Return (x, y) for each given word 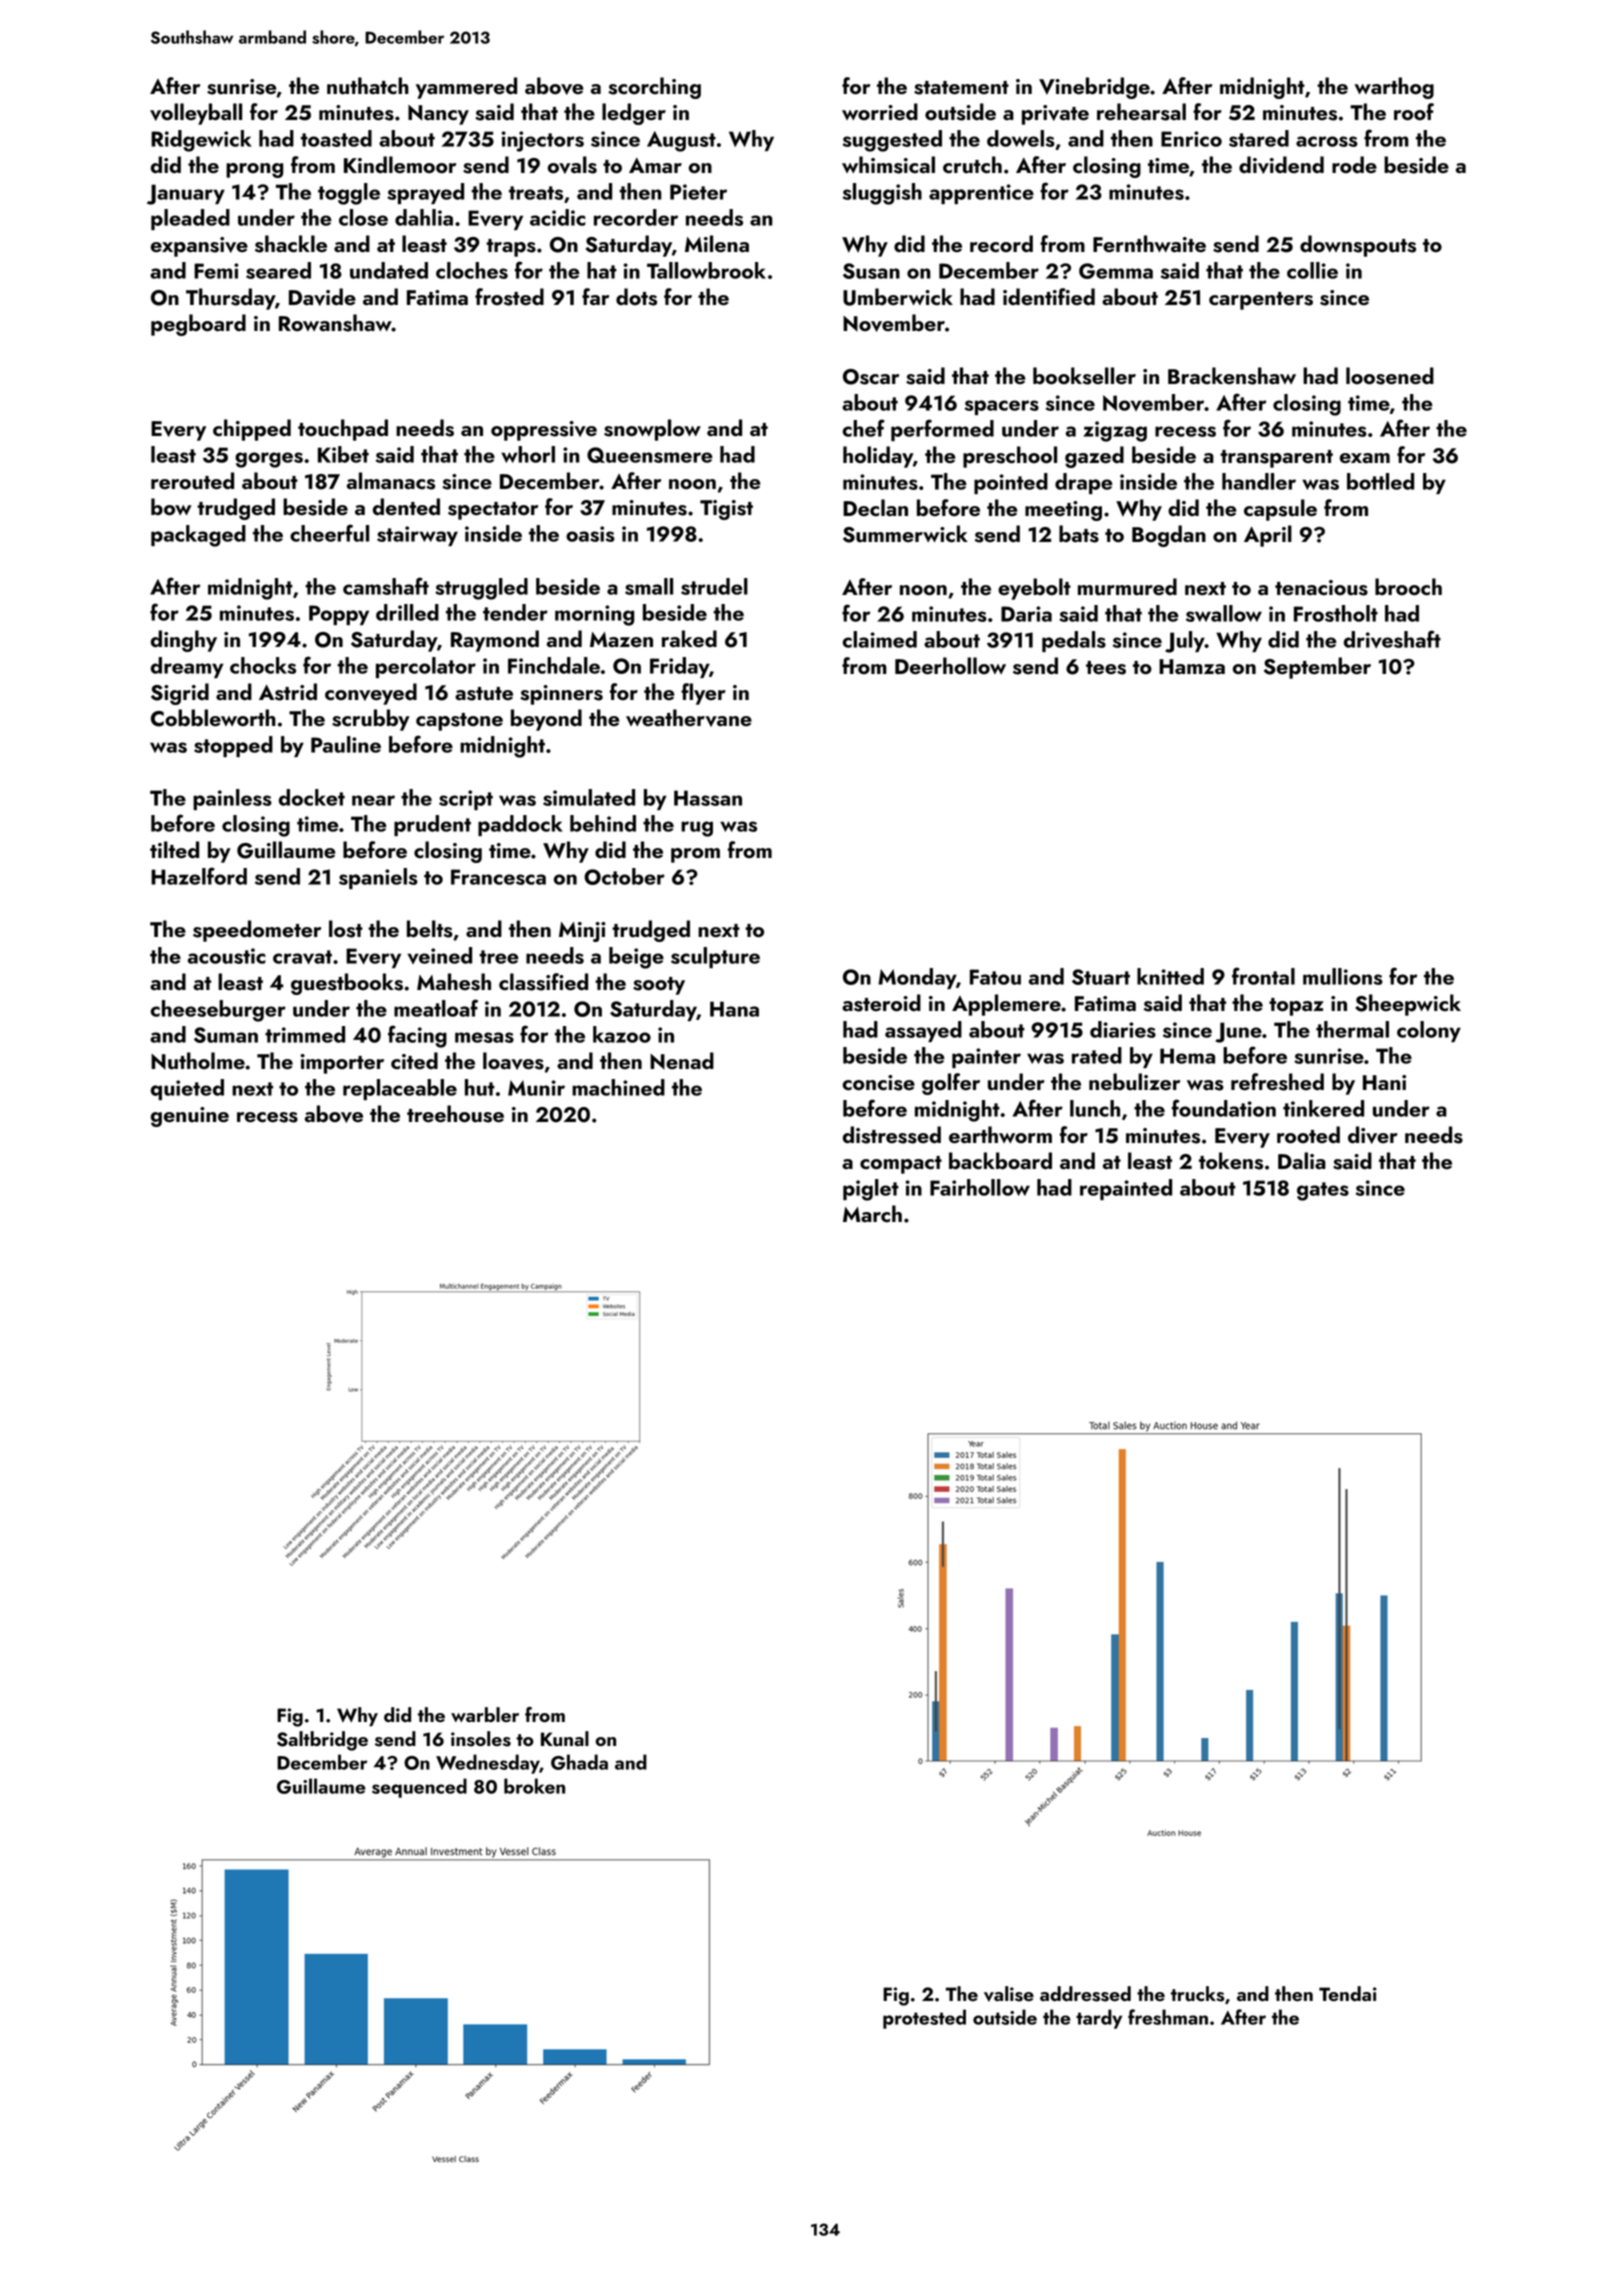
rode (1354, 164)
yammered (466, 88)
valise (1009, 1994)
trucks (1198, 1994)
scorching (654, 88)
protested (924, 2019)
